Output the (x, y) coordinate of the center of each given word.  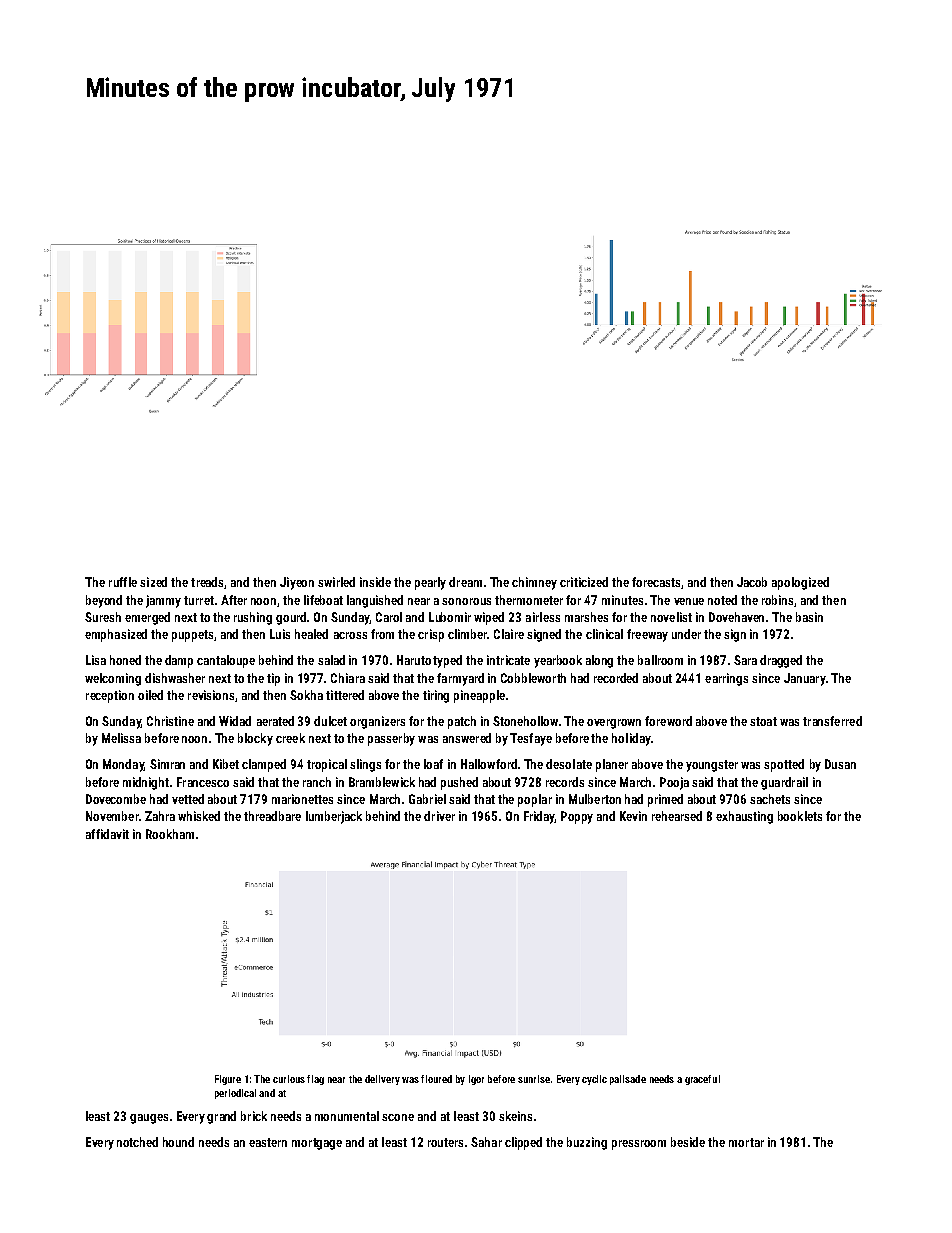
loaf (433, 764)
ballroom (660, 660)
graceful (702, 1080)
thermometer (529, 600)
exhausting (744, 817)
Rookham (170, 834)
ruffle (123, 582)
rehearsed (677, 816)
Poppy (577, 817)
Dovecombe (116, 799)
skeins (515, 1116)
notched (137, 1142)
